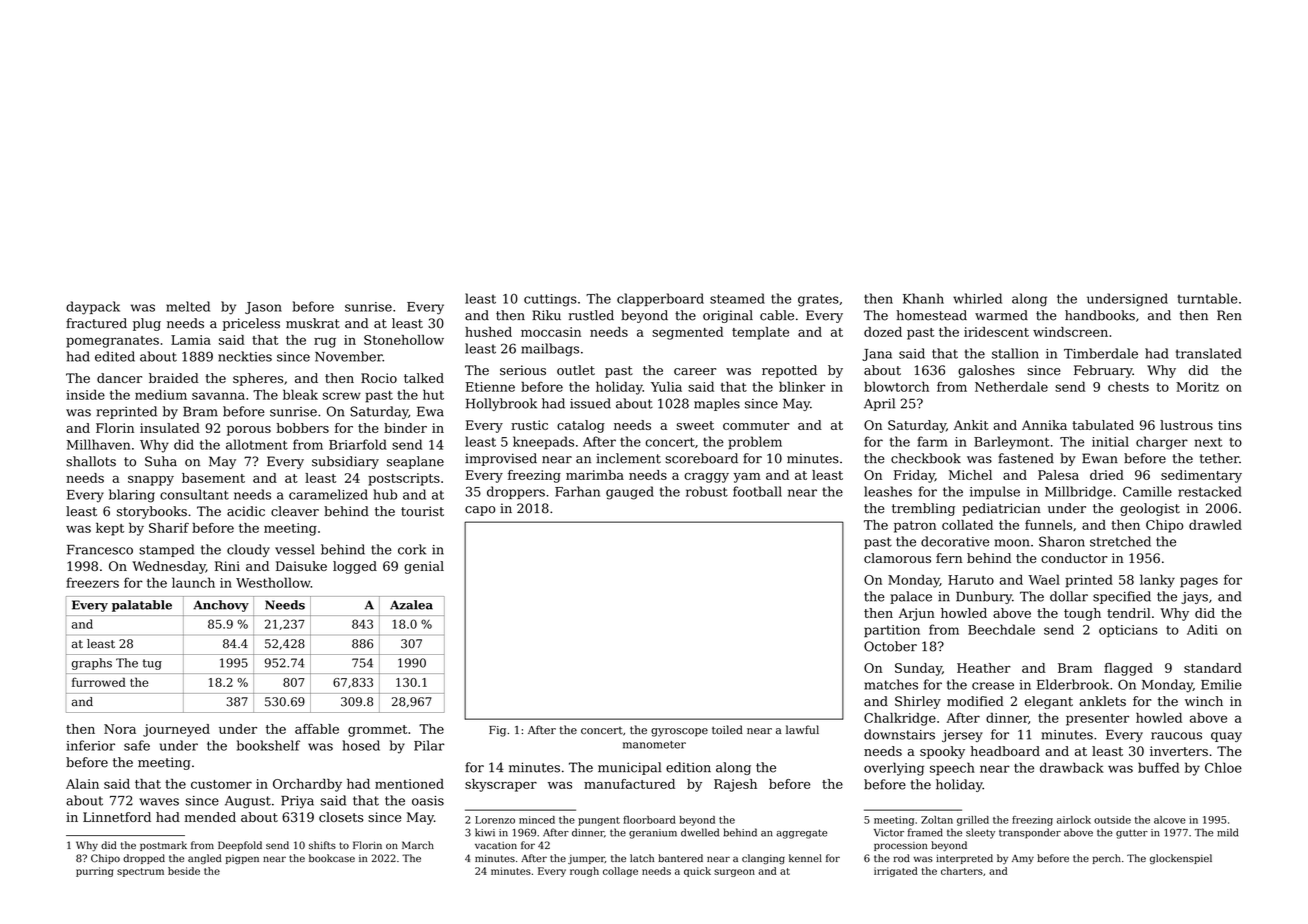 The height and width of the document is (924, 1308). I want to click on melted, so click(188, 306).
